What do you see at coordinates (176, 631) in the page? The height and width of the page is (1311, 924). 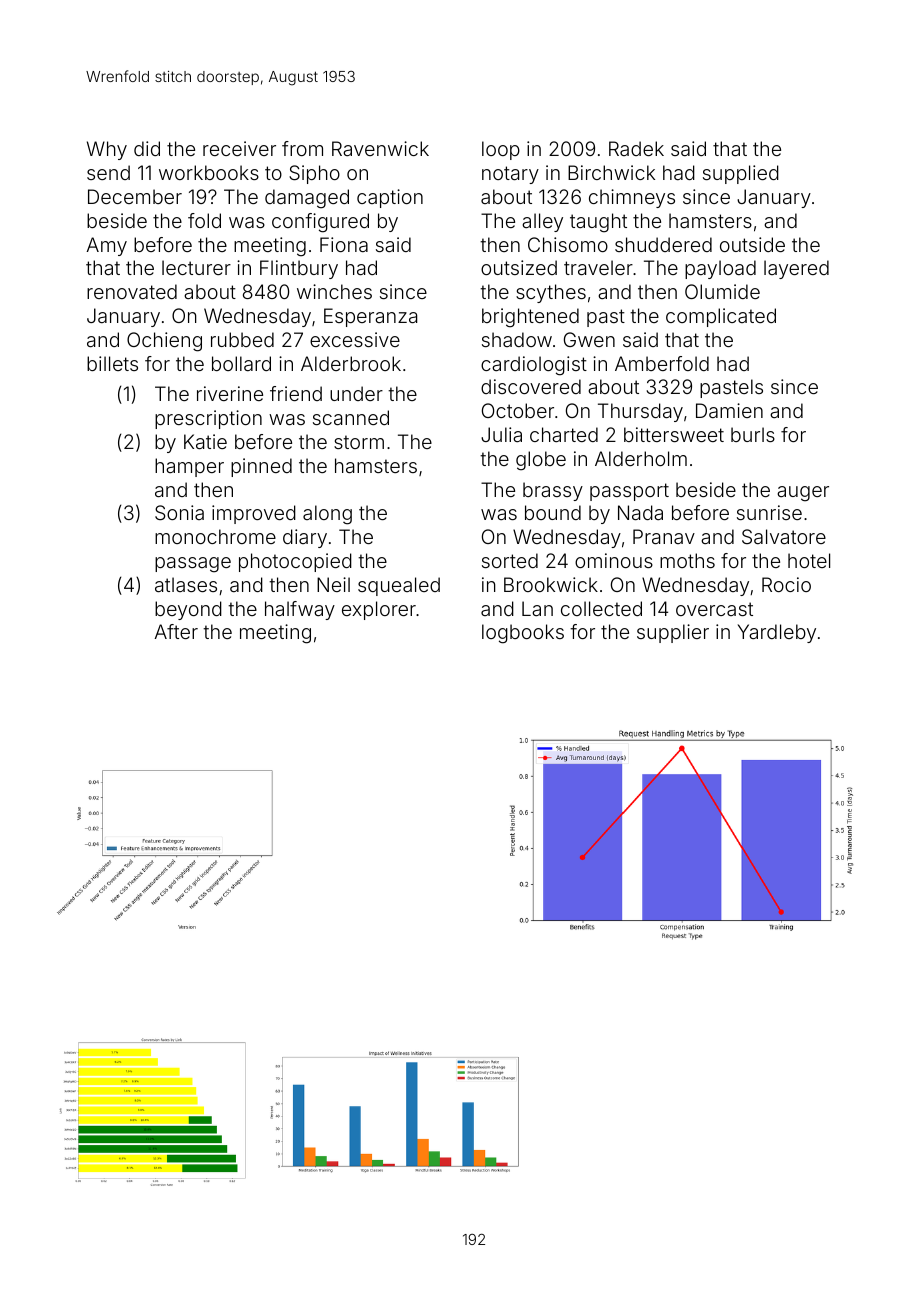 I see `After` at bounding box center [176, 631].
